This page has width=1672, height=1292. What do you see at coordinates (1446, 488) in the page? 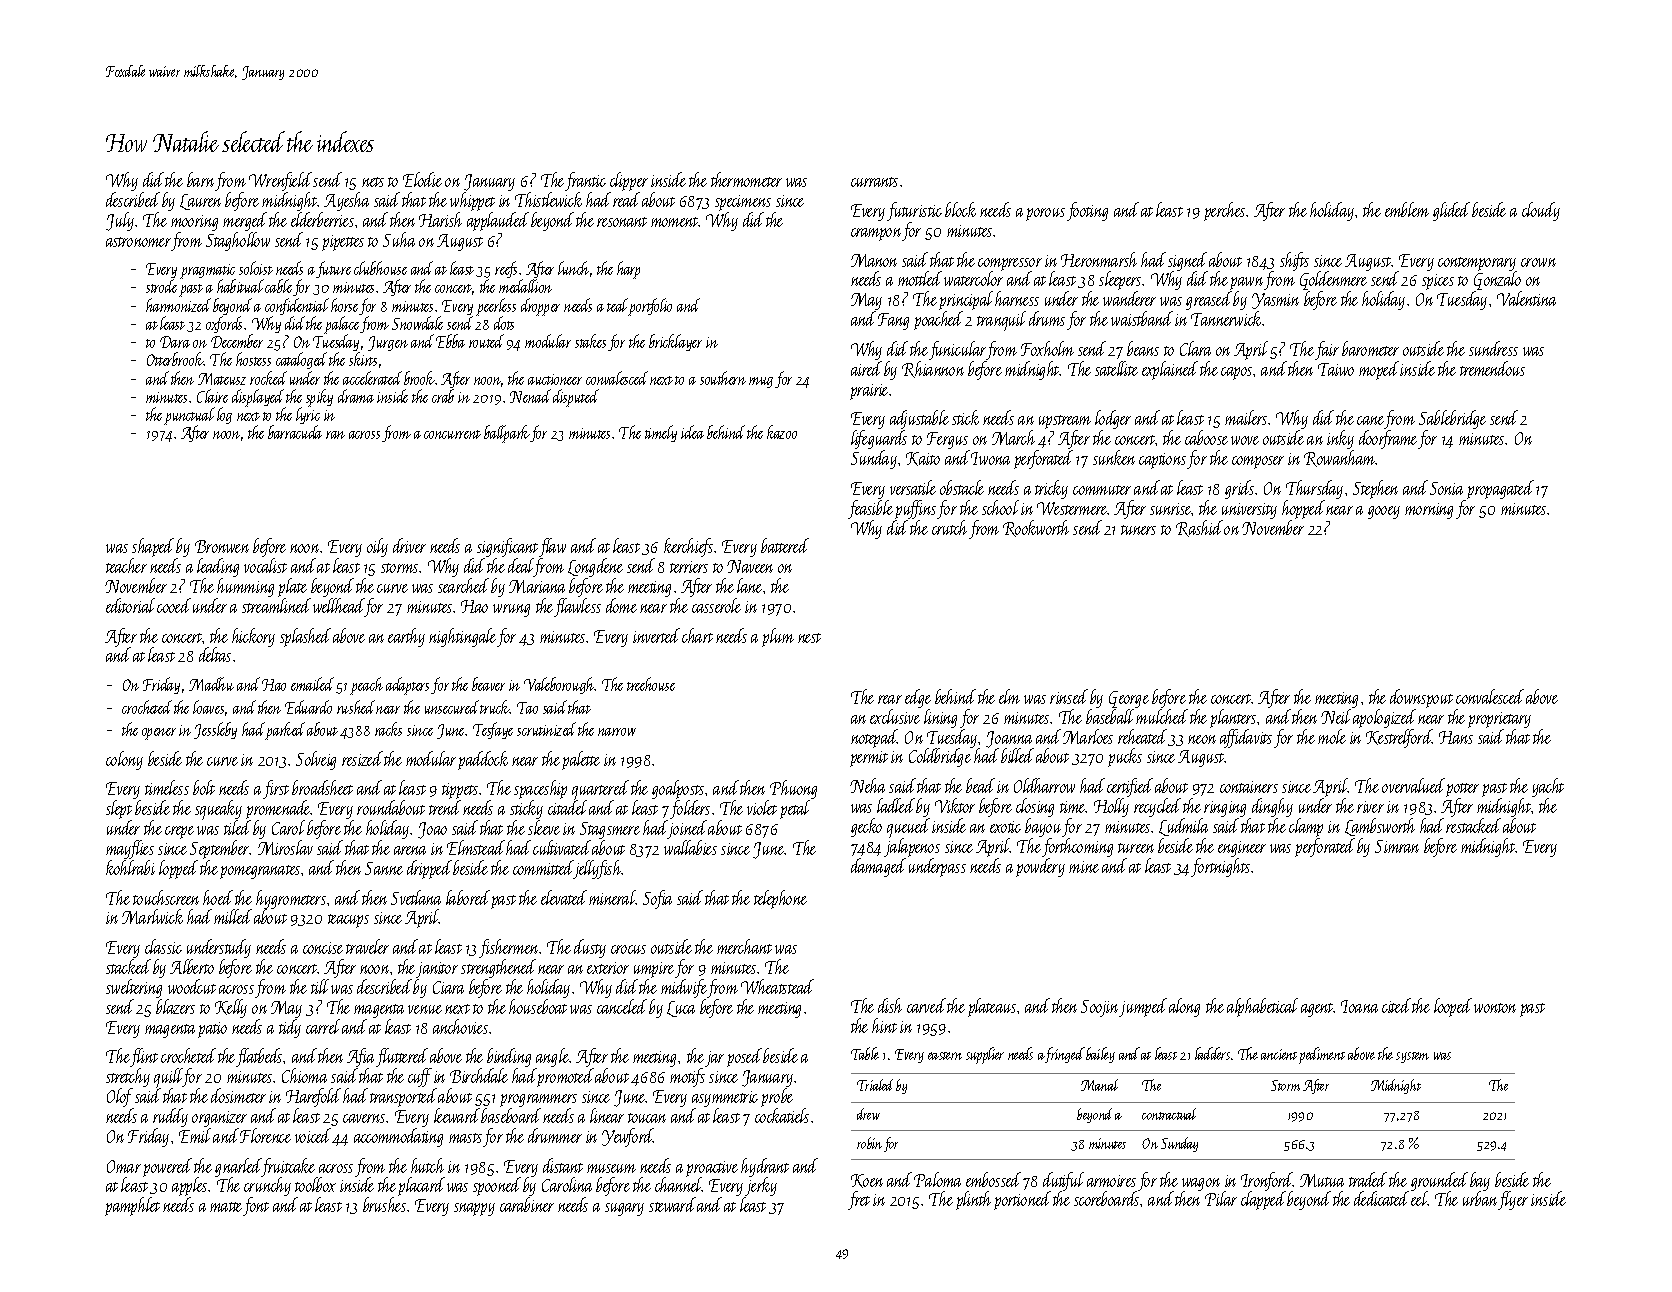
I see `Sonia` at bounding box center [1446, 488].
